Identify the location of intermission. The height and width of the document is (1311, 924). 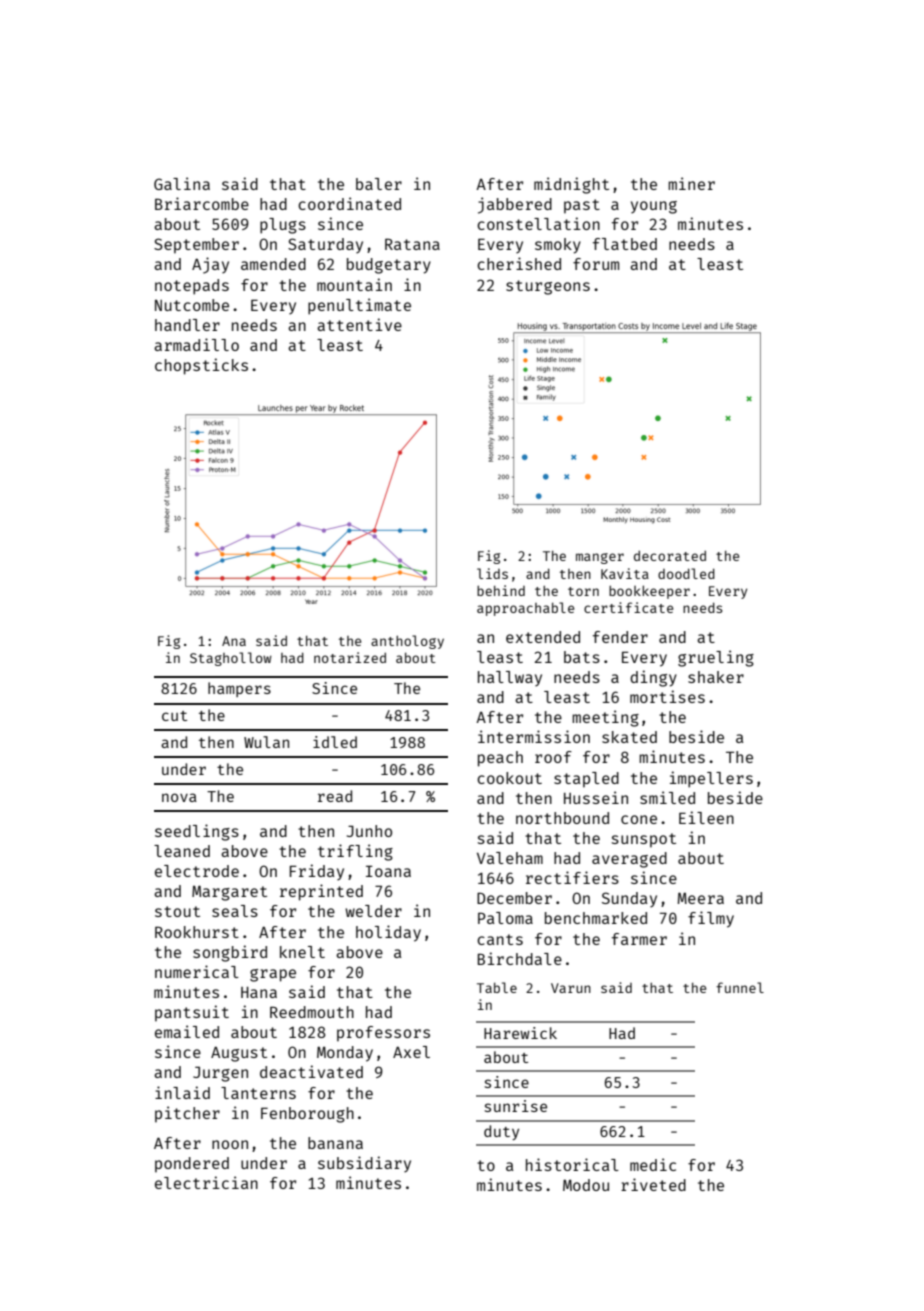
(534, 736).
